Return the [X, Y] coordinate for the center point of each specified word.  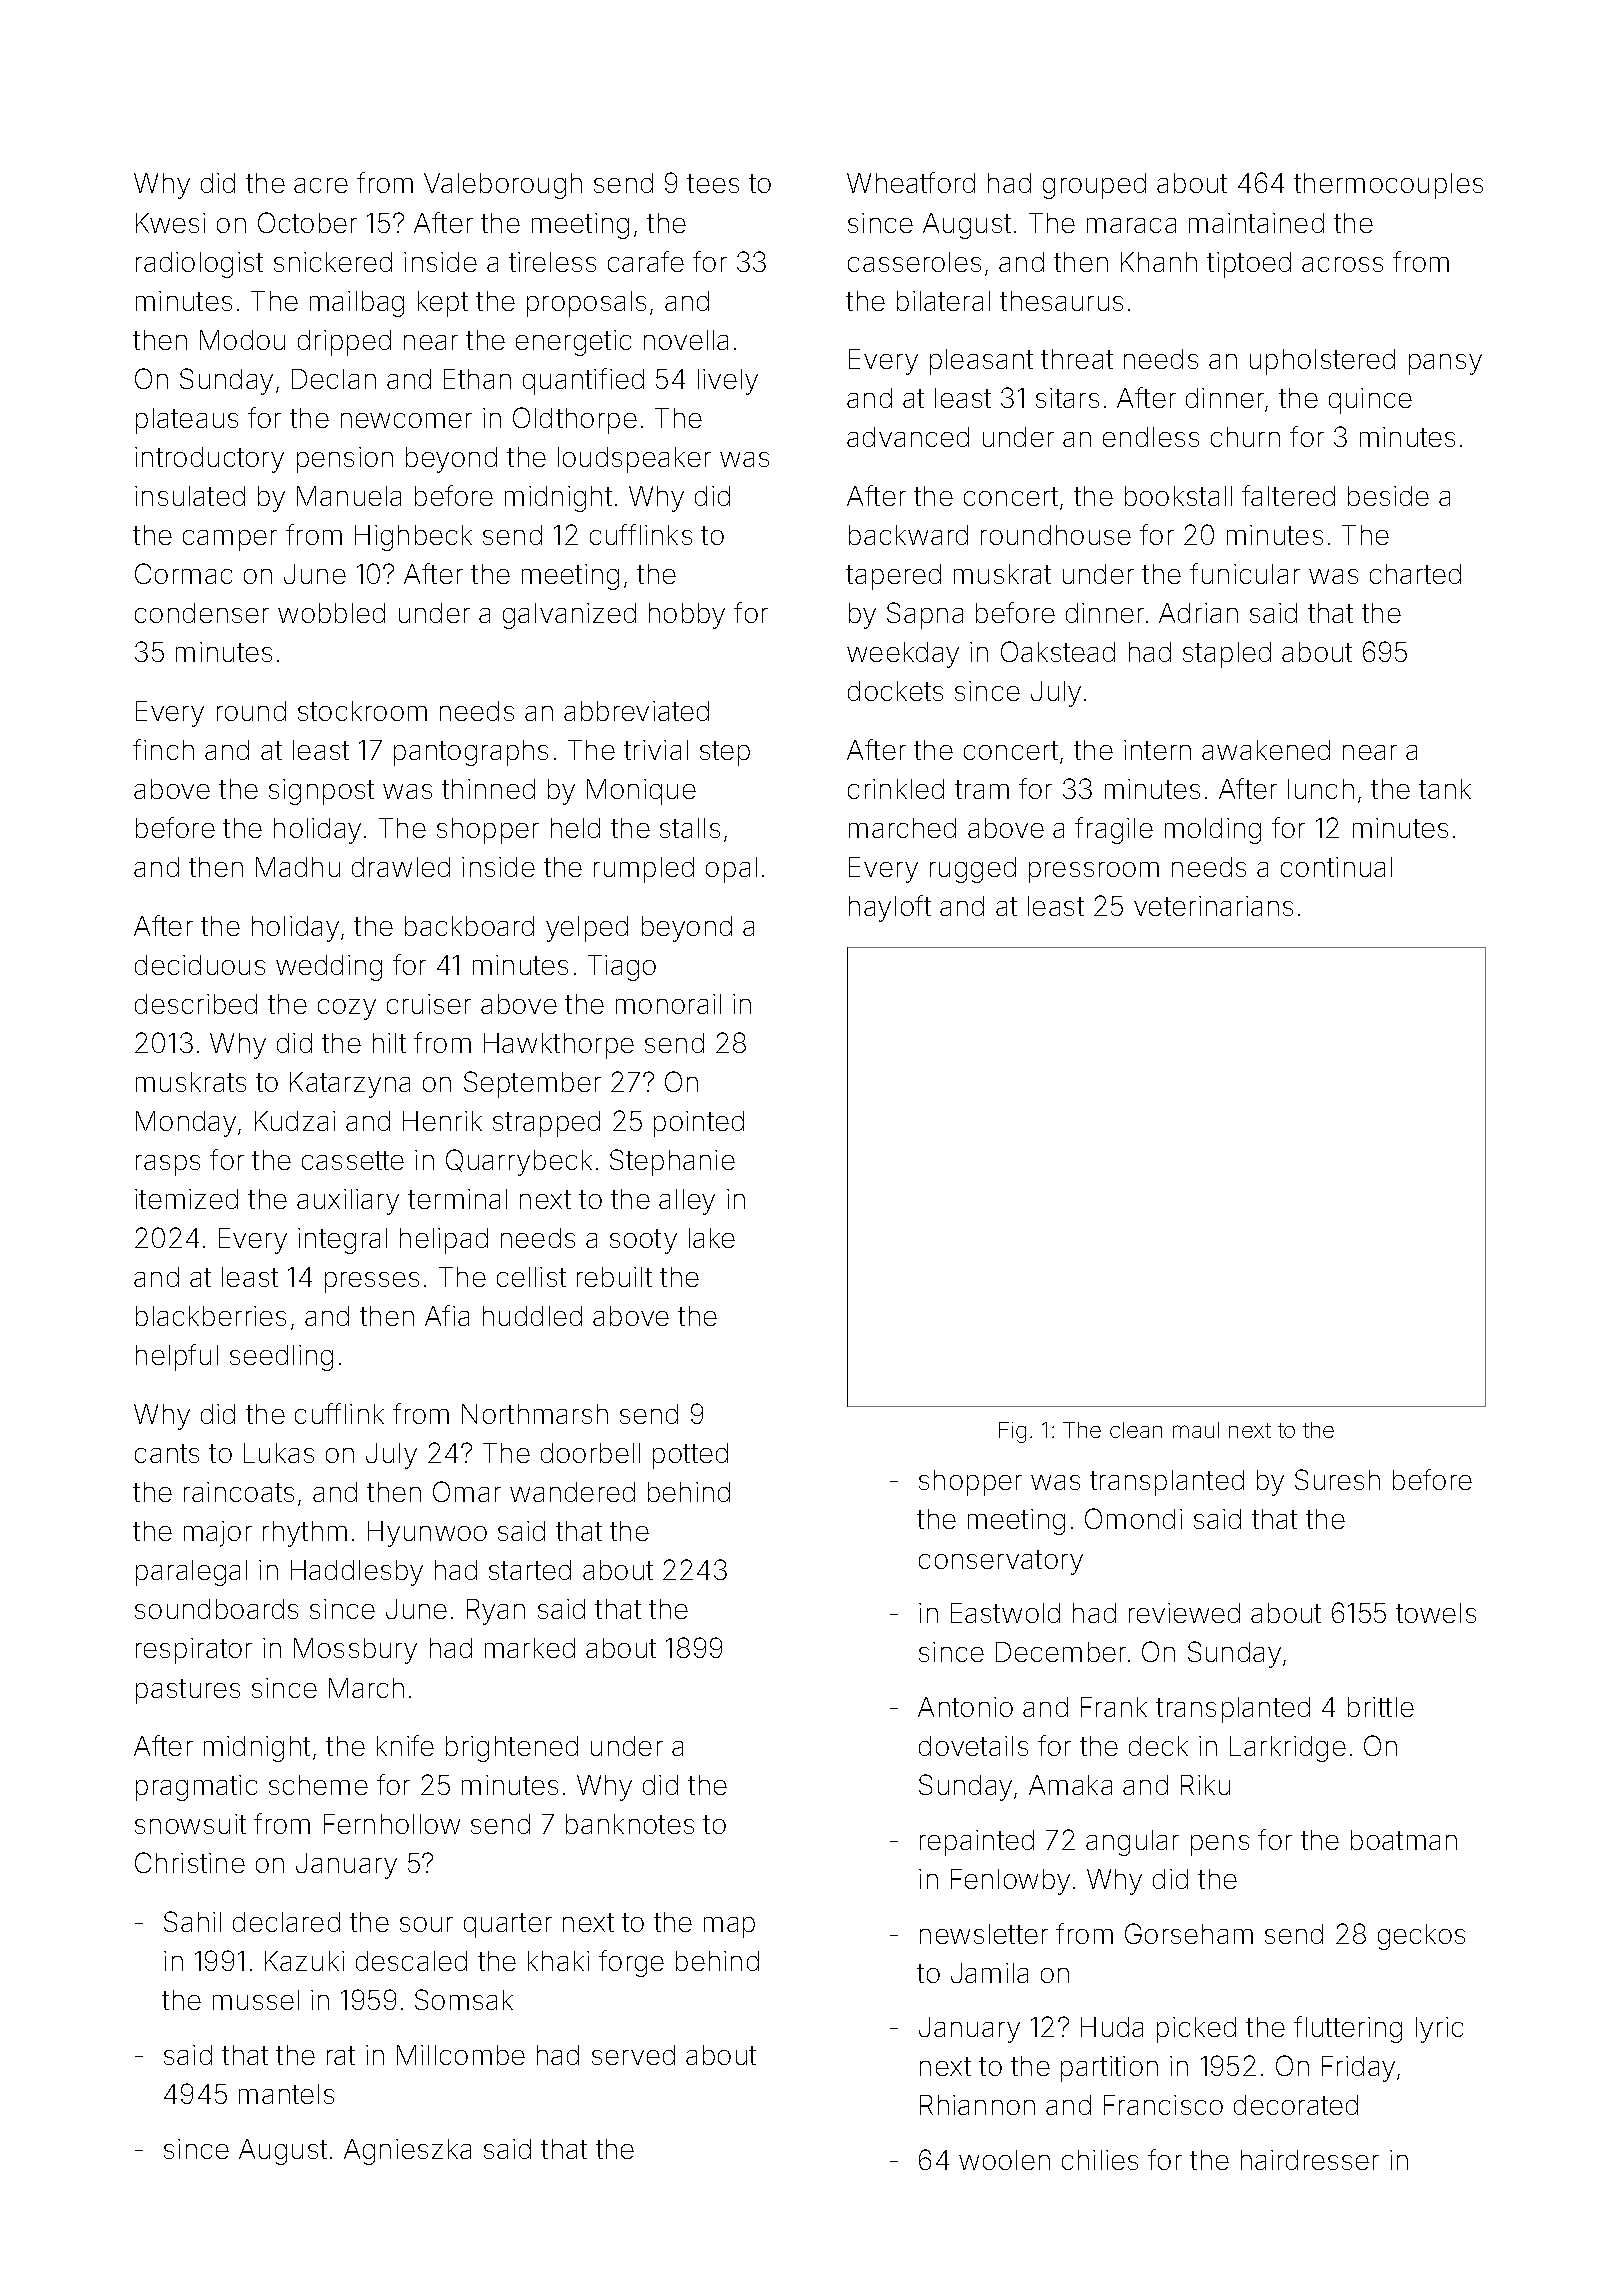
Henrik [442, 1121]
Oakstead [1058, 651]
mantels [286, 2094]
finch [163, 749]
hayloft [890, 908]
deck [1158, 1746]
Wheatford [911, 182]
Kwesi [170, 223]
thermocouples [1388, 186]
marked [530, 1648]
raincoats [239, 1492]
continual [1336, 867]
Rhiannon [977, 2105]
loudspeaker [634, 460]
